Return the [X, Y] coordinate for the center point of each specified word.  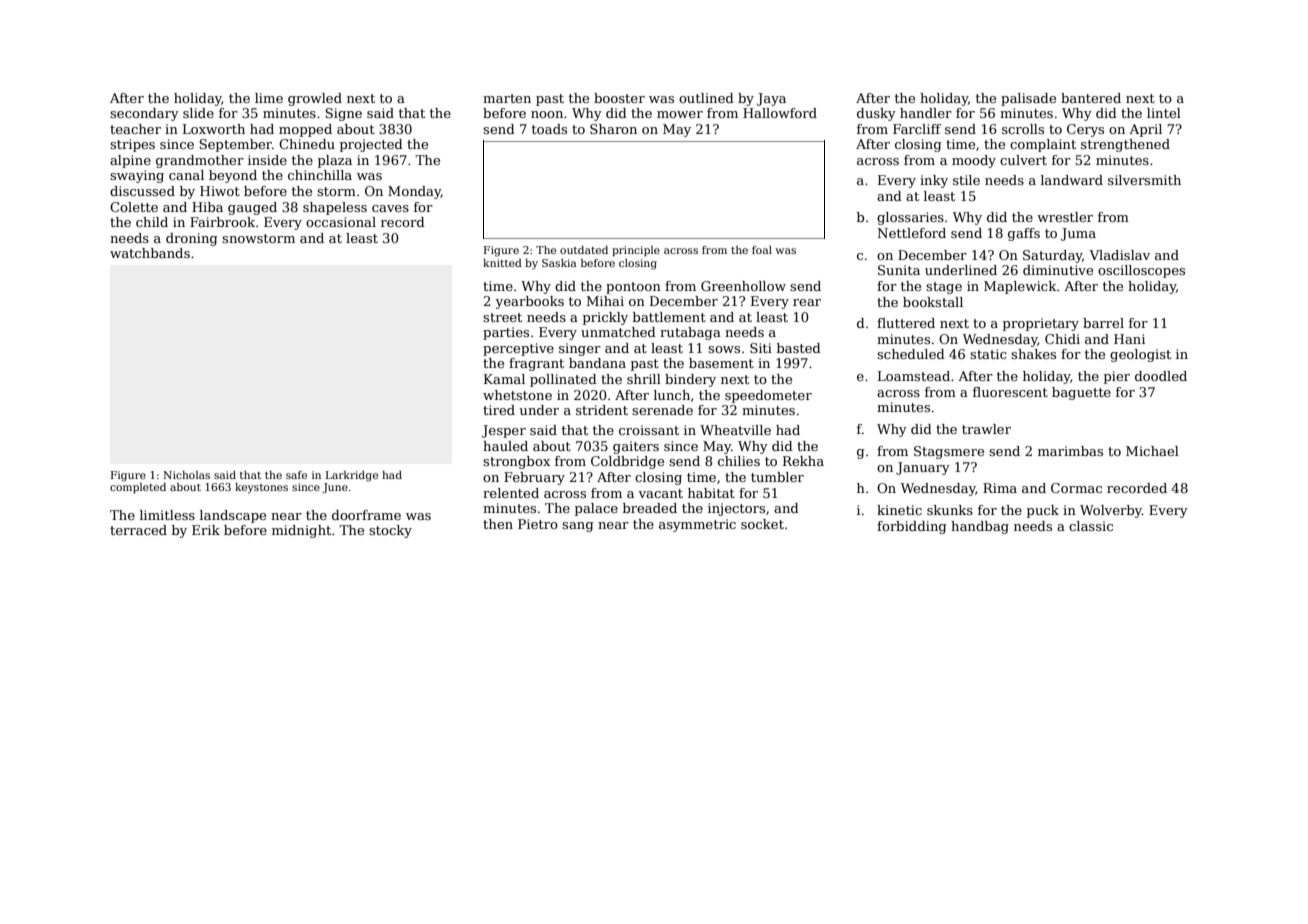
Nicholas [186, 475]
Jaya [771, 99]
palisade [1028, 99]
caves [390, 208]
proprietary [1041, 324]
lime [269, 98]
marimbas [1070, 451]
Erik [206, 530]
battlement [669, 317]
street [502, 317]
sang [578, 527]
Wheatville [735, 430]
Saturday [1052, 256]
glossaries [910, 218]
